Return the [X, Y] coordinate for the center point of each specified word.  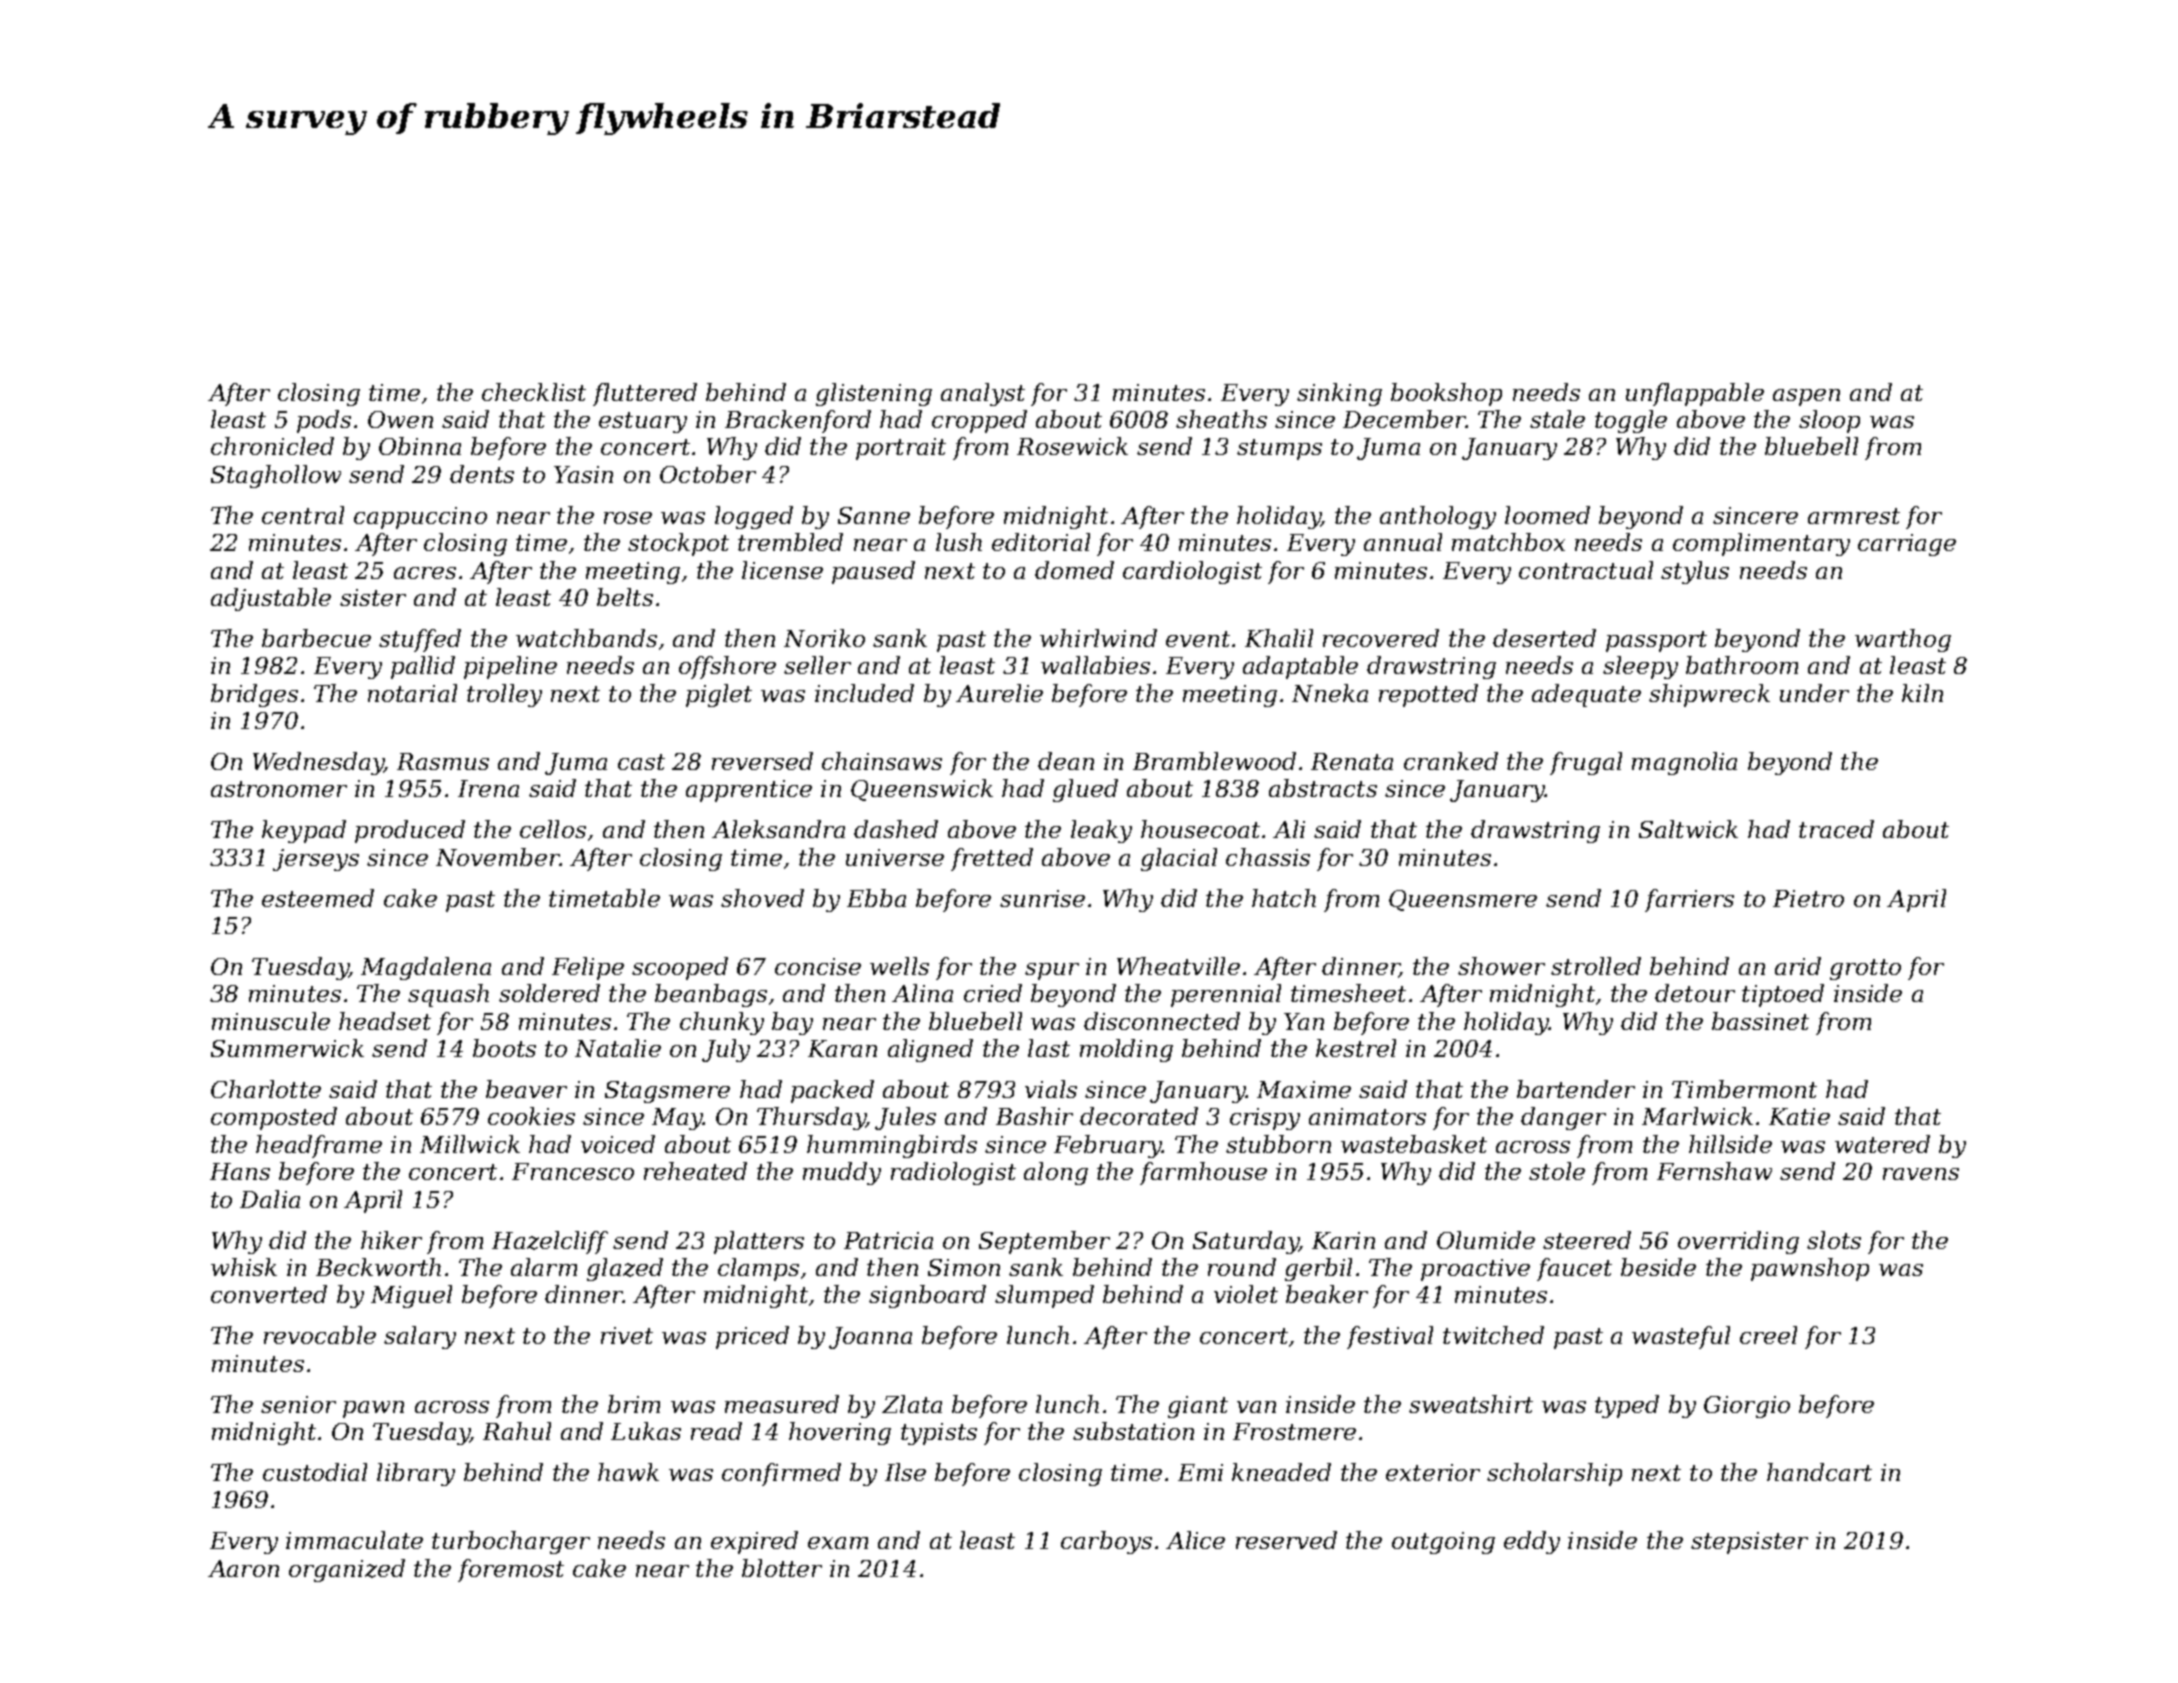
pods [324, 421]
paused [873, 572]
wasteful [1681, 1337]
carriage [1907, 545]
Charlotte [266, 1089]
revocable [320, 1335]
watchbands [586, 638]
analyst [983, 394]
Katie [1799, 1116]
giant [1198, 1407]
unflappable [1695, 394]
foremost [511, 1570]
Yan [1304, 1021]
